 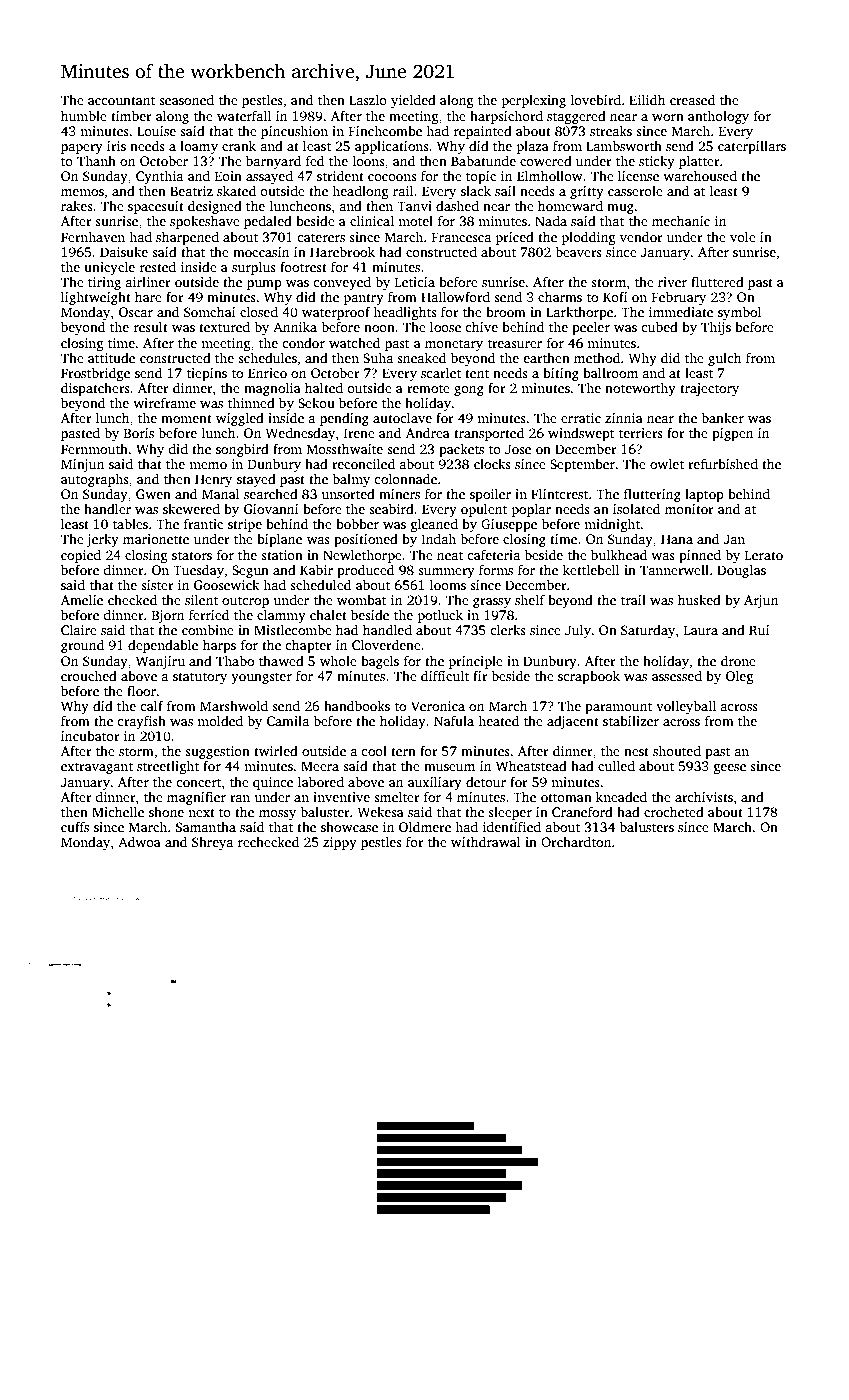 I want to click on crouched, so click(x=89, y=676).
